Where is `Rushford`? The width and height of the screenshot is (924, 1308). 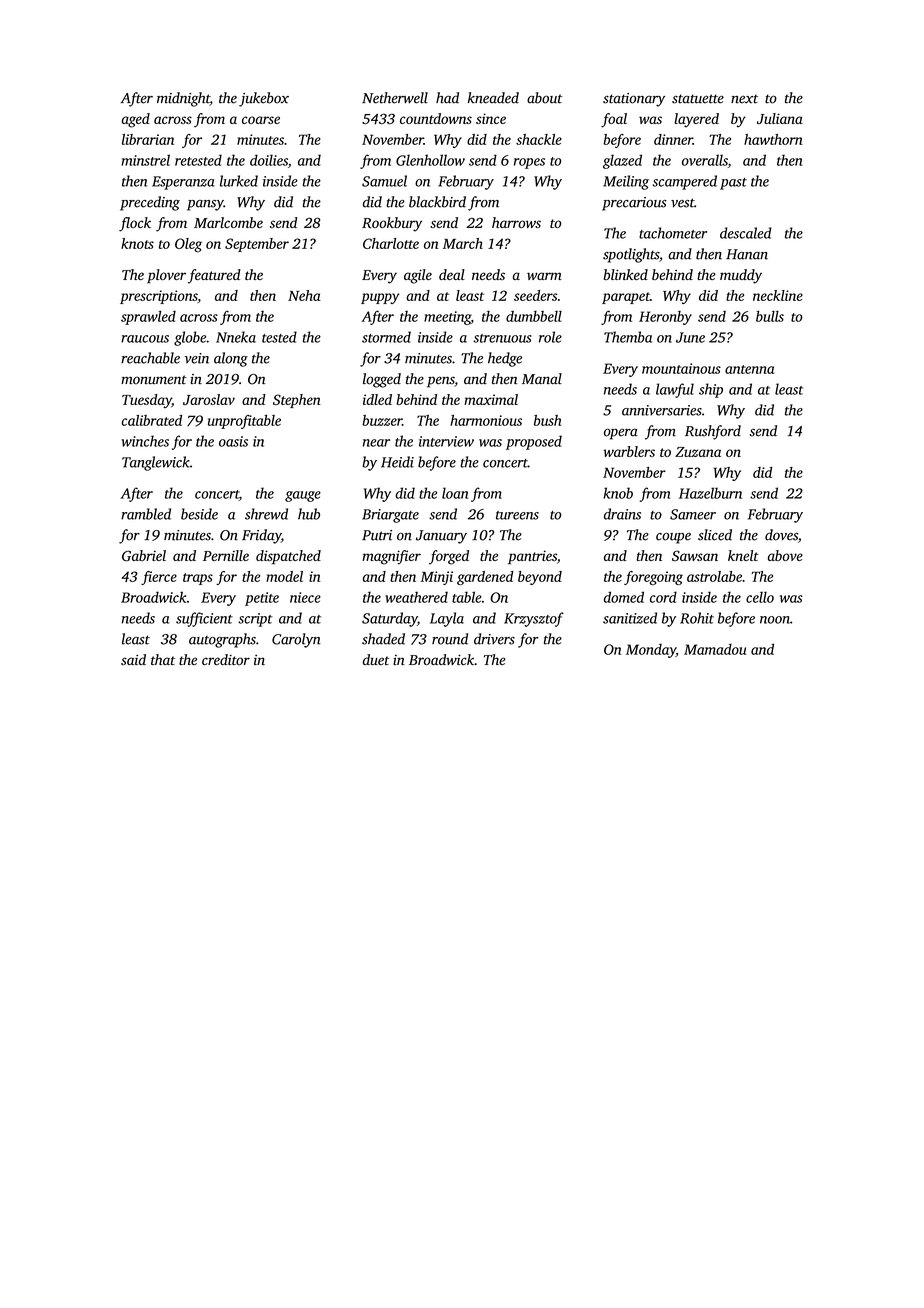
Rushford is located at coordinates (713, 432).
